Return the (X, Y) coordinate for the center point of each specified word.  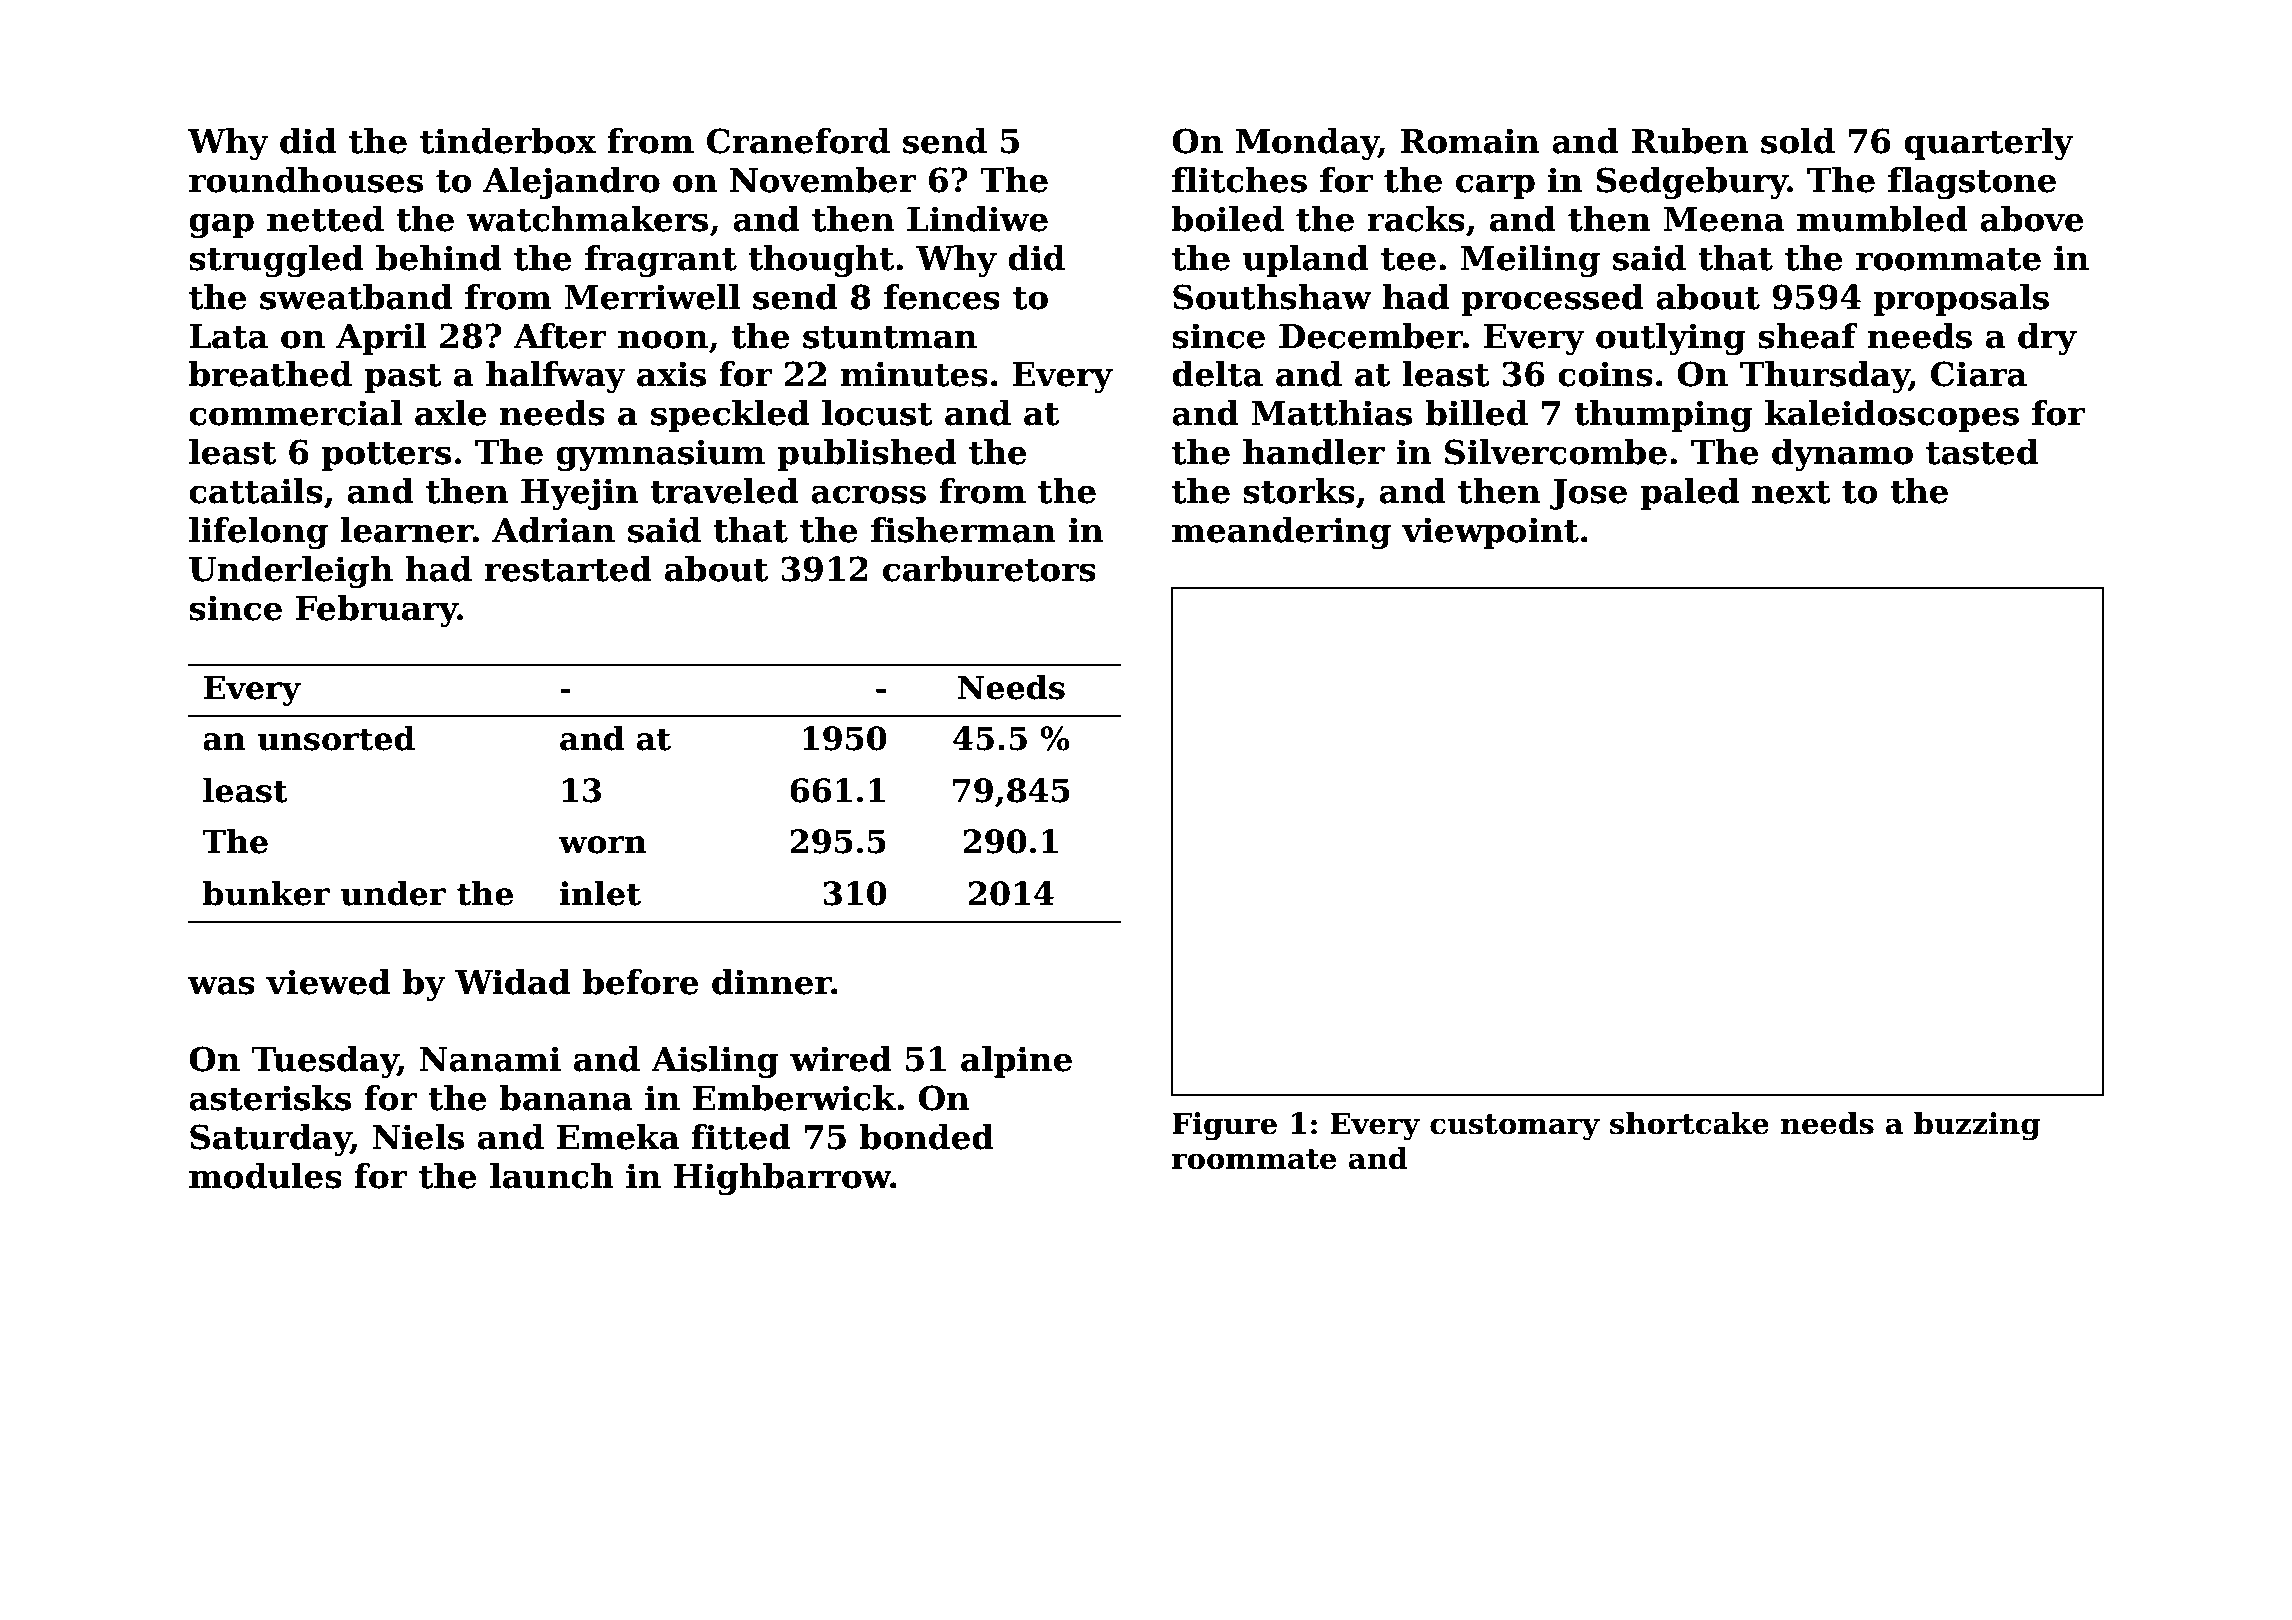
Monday (1307, 144)
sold (1798, 141)
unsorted (336, 738)
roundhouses (306, 180)
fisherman (963, 530)
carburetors (989, 569)
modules (265, 1176)
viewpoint (1490, 533)
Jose (1588, 494)
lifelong (258, 533)
